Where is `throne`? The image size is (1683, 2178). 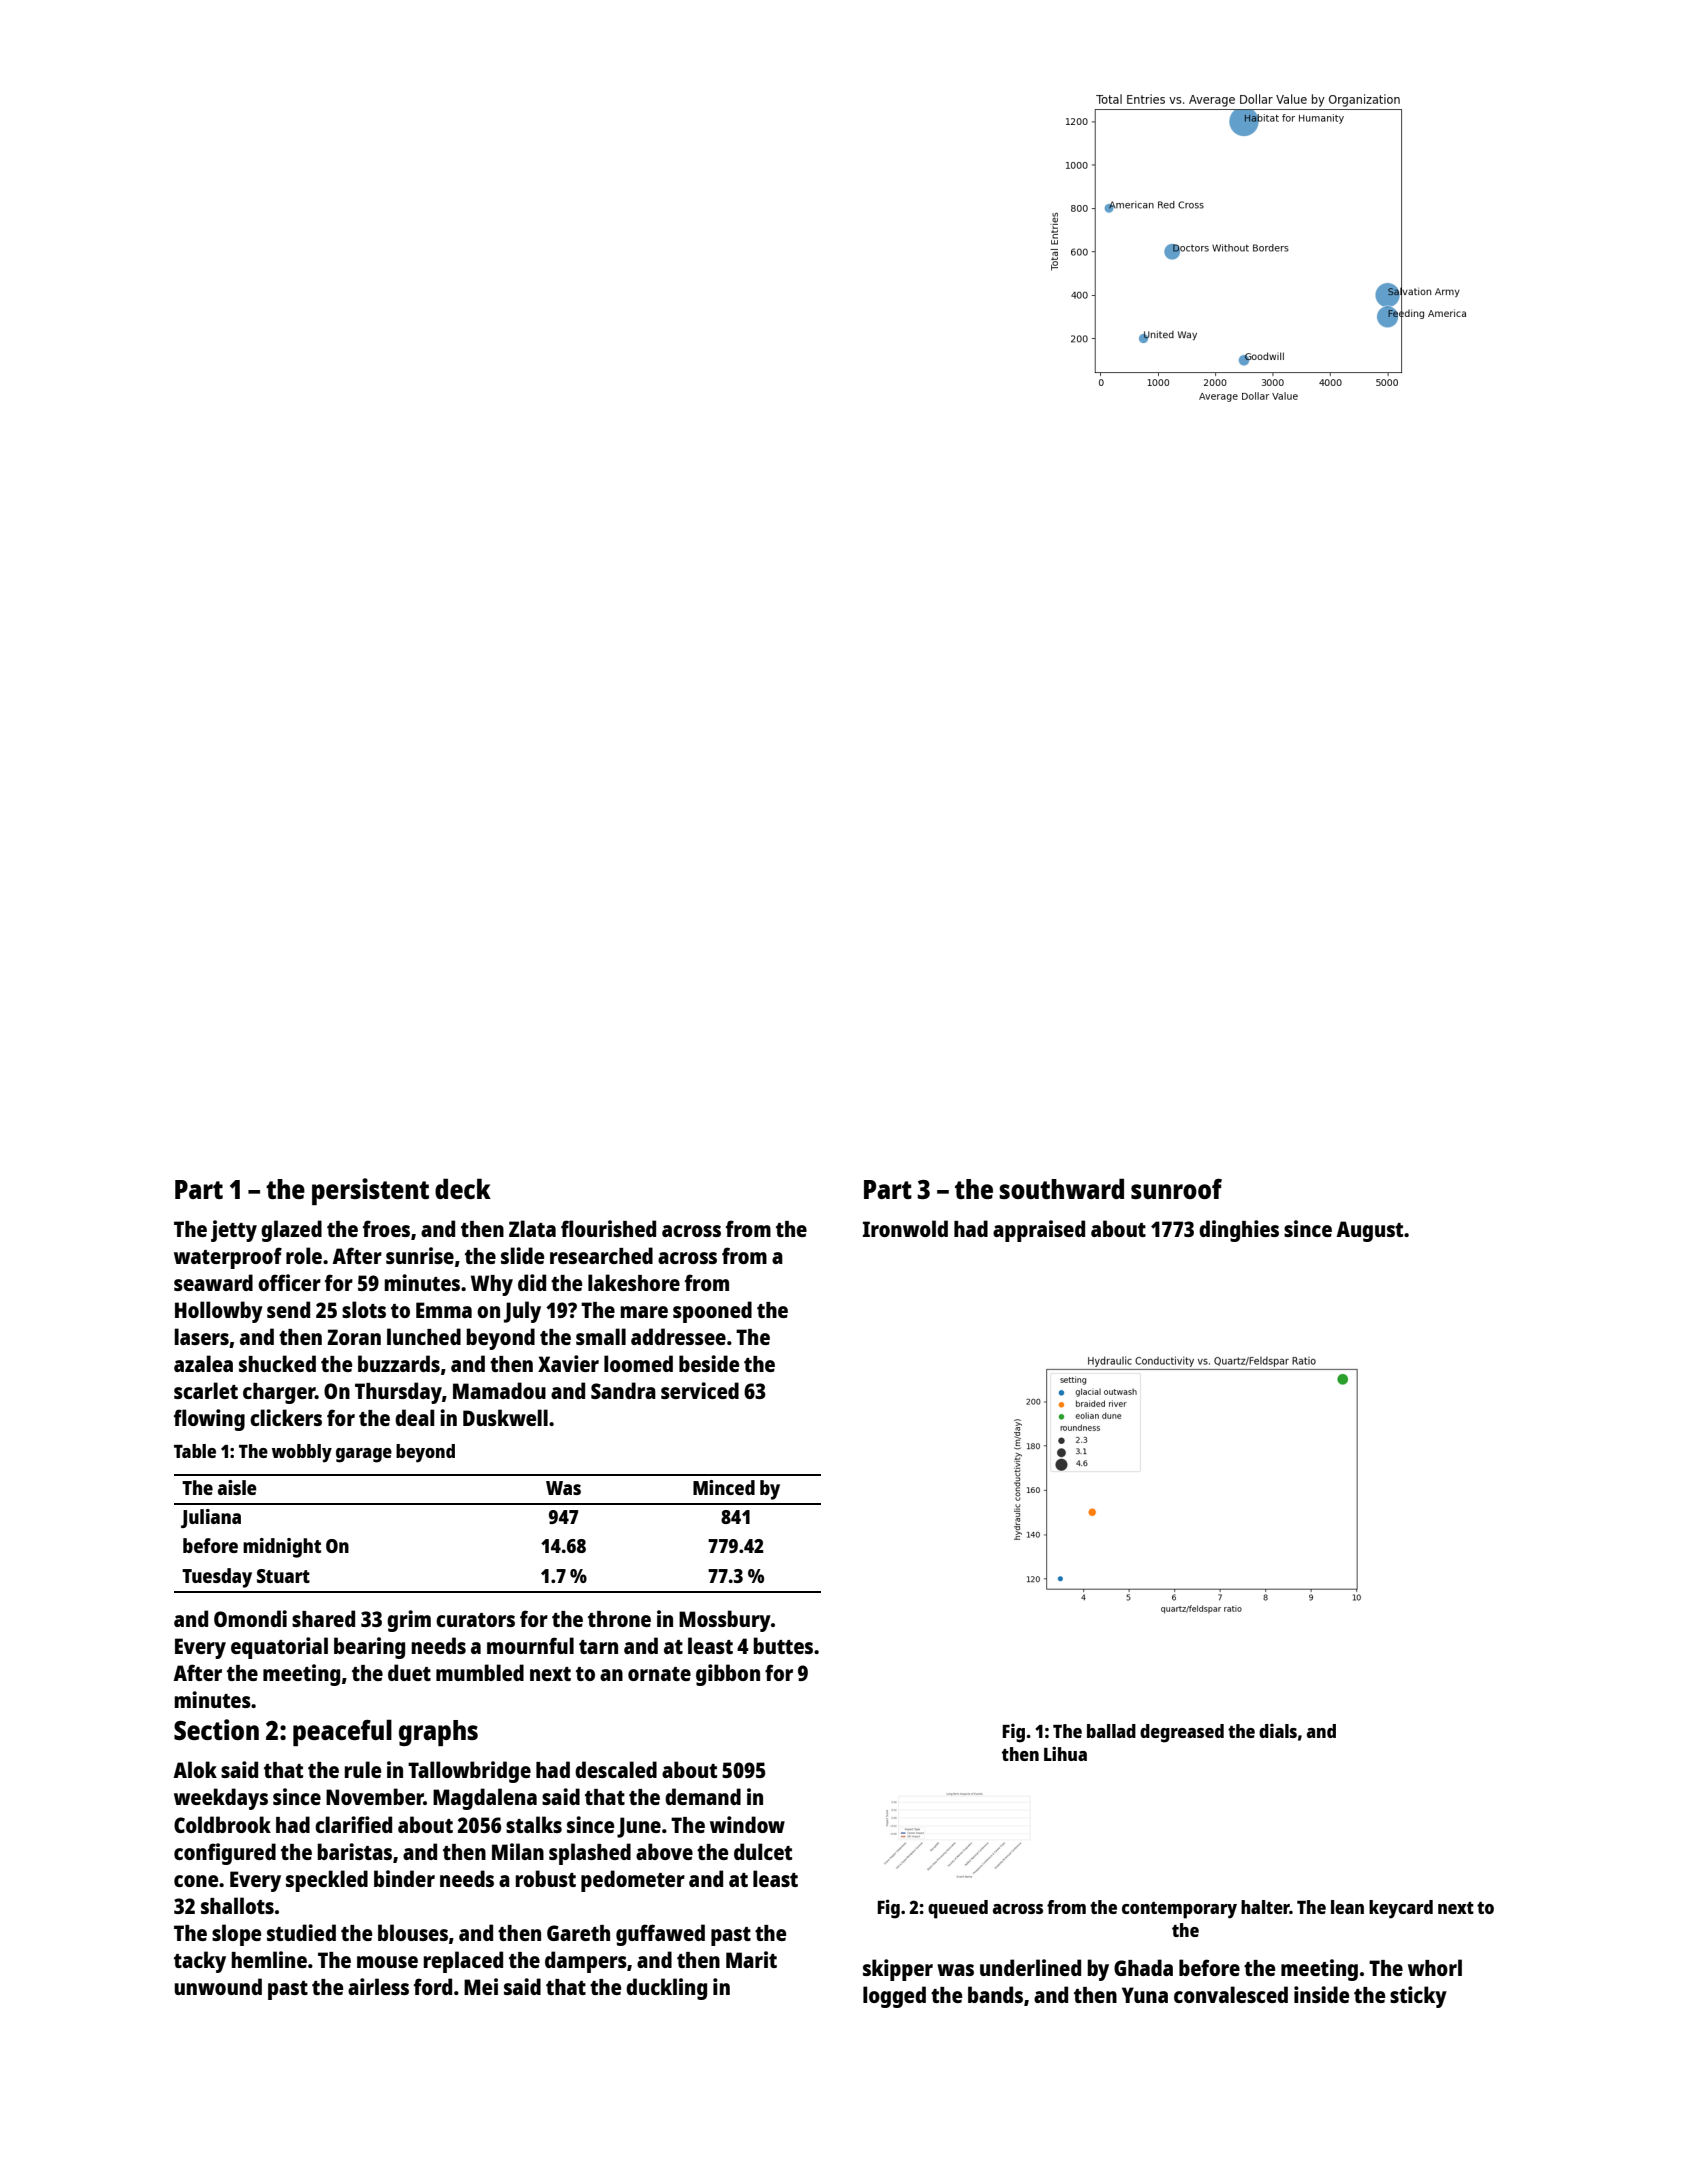 throne is located at coordinates (619, 1619).
